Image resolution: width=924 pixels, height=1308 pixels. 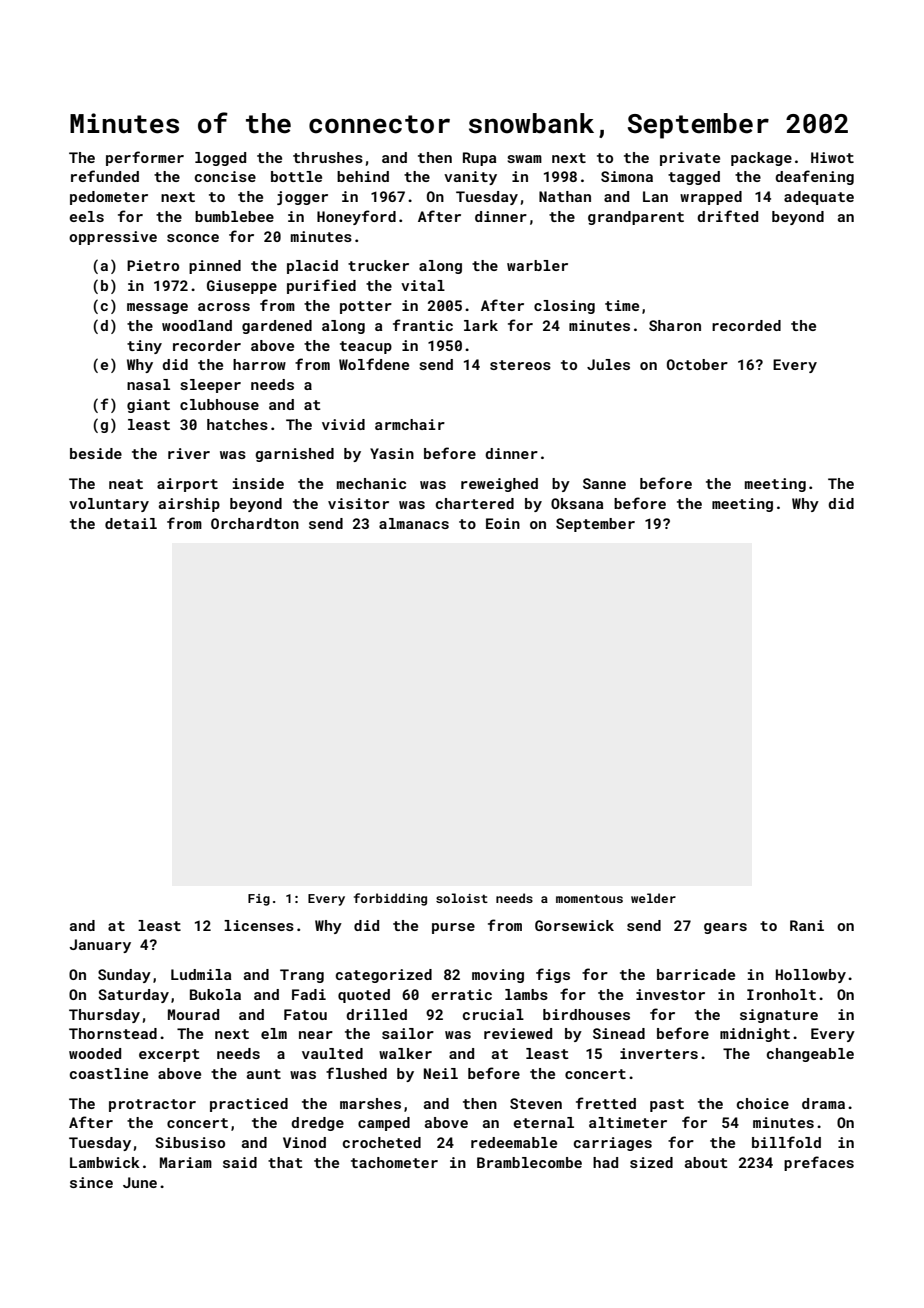 I want to click on Sanne, so click(x=604, y=483).
